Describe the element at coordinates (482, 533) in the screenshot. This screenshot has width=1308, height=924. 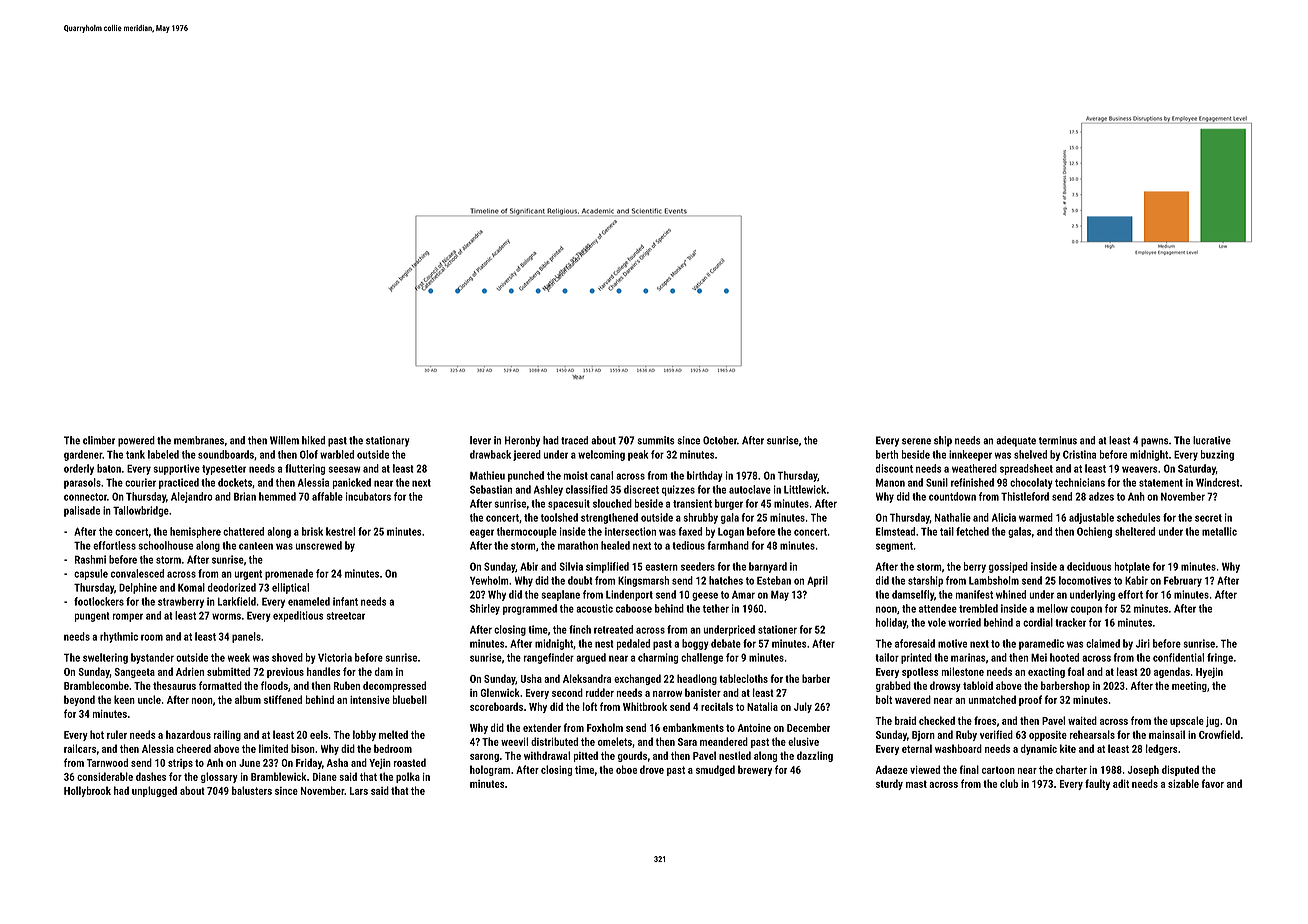
I see `eager` at that location.
